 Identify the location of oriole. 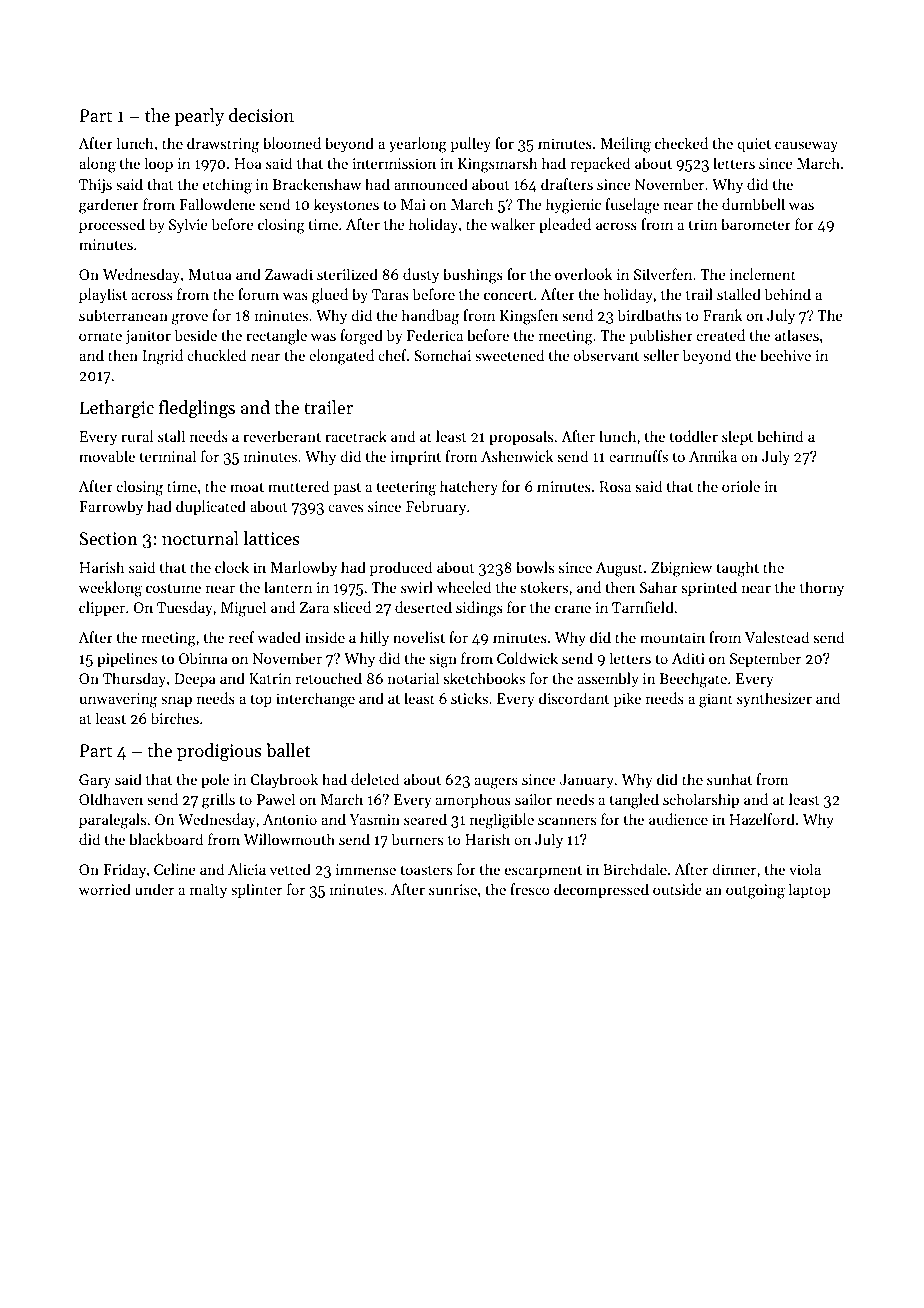
(741, 486).
